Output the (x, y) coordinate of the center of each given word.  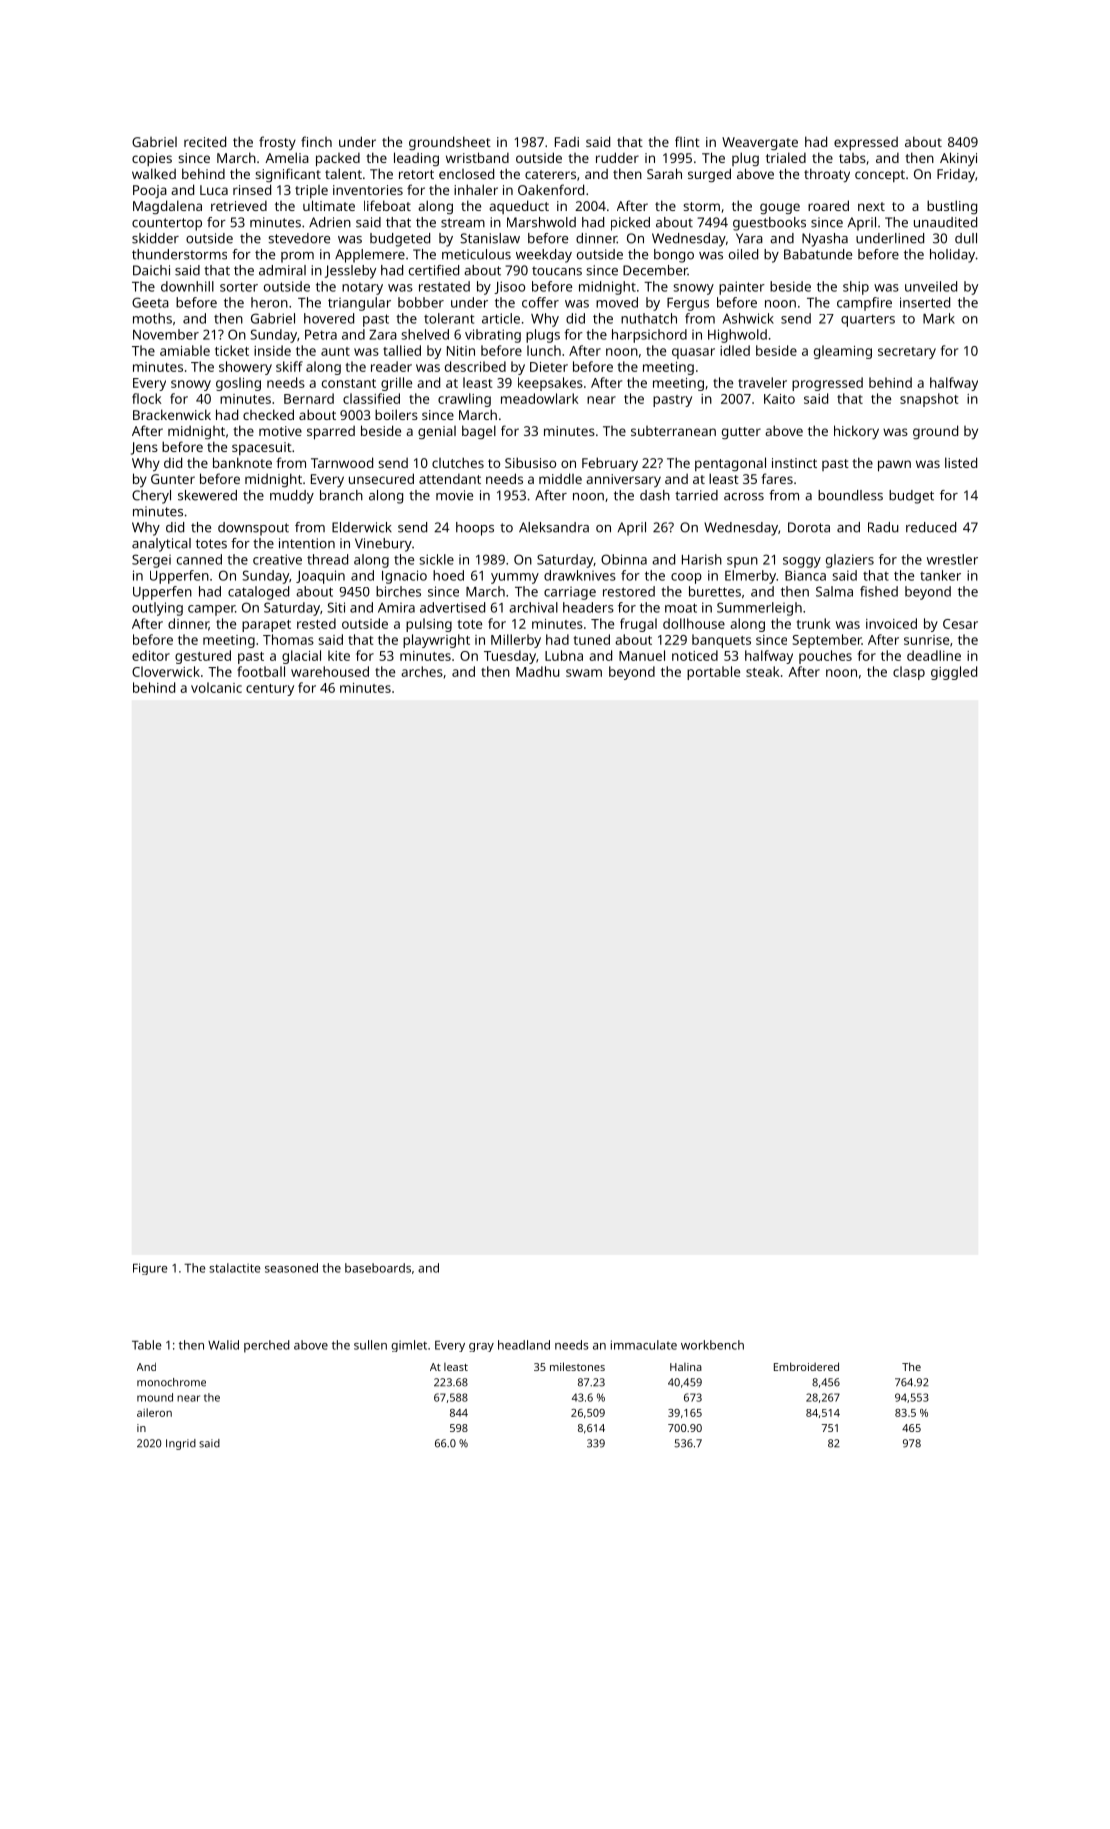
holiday (952, 256)
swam (584, 673)
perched (267, 1346)
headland (524, 1345)
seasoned (291, 1268)
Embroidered (806, 1366)
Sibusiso (530, 462)
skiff (289, 366)
